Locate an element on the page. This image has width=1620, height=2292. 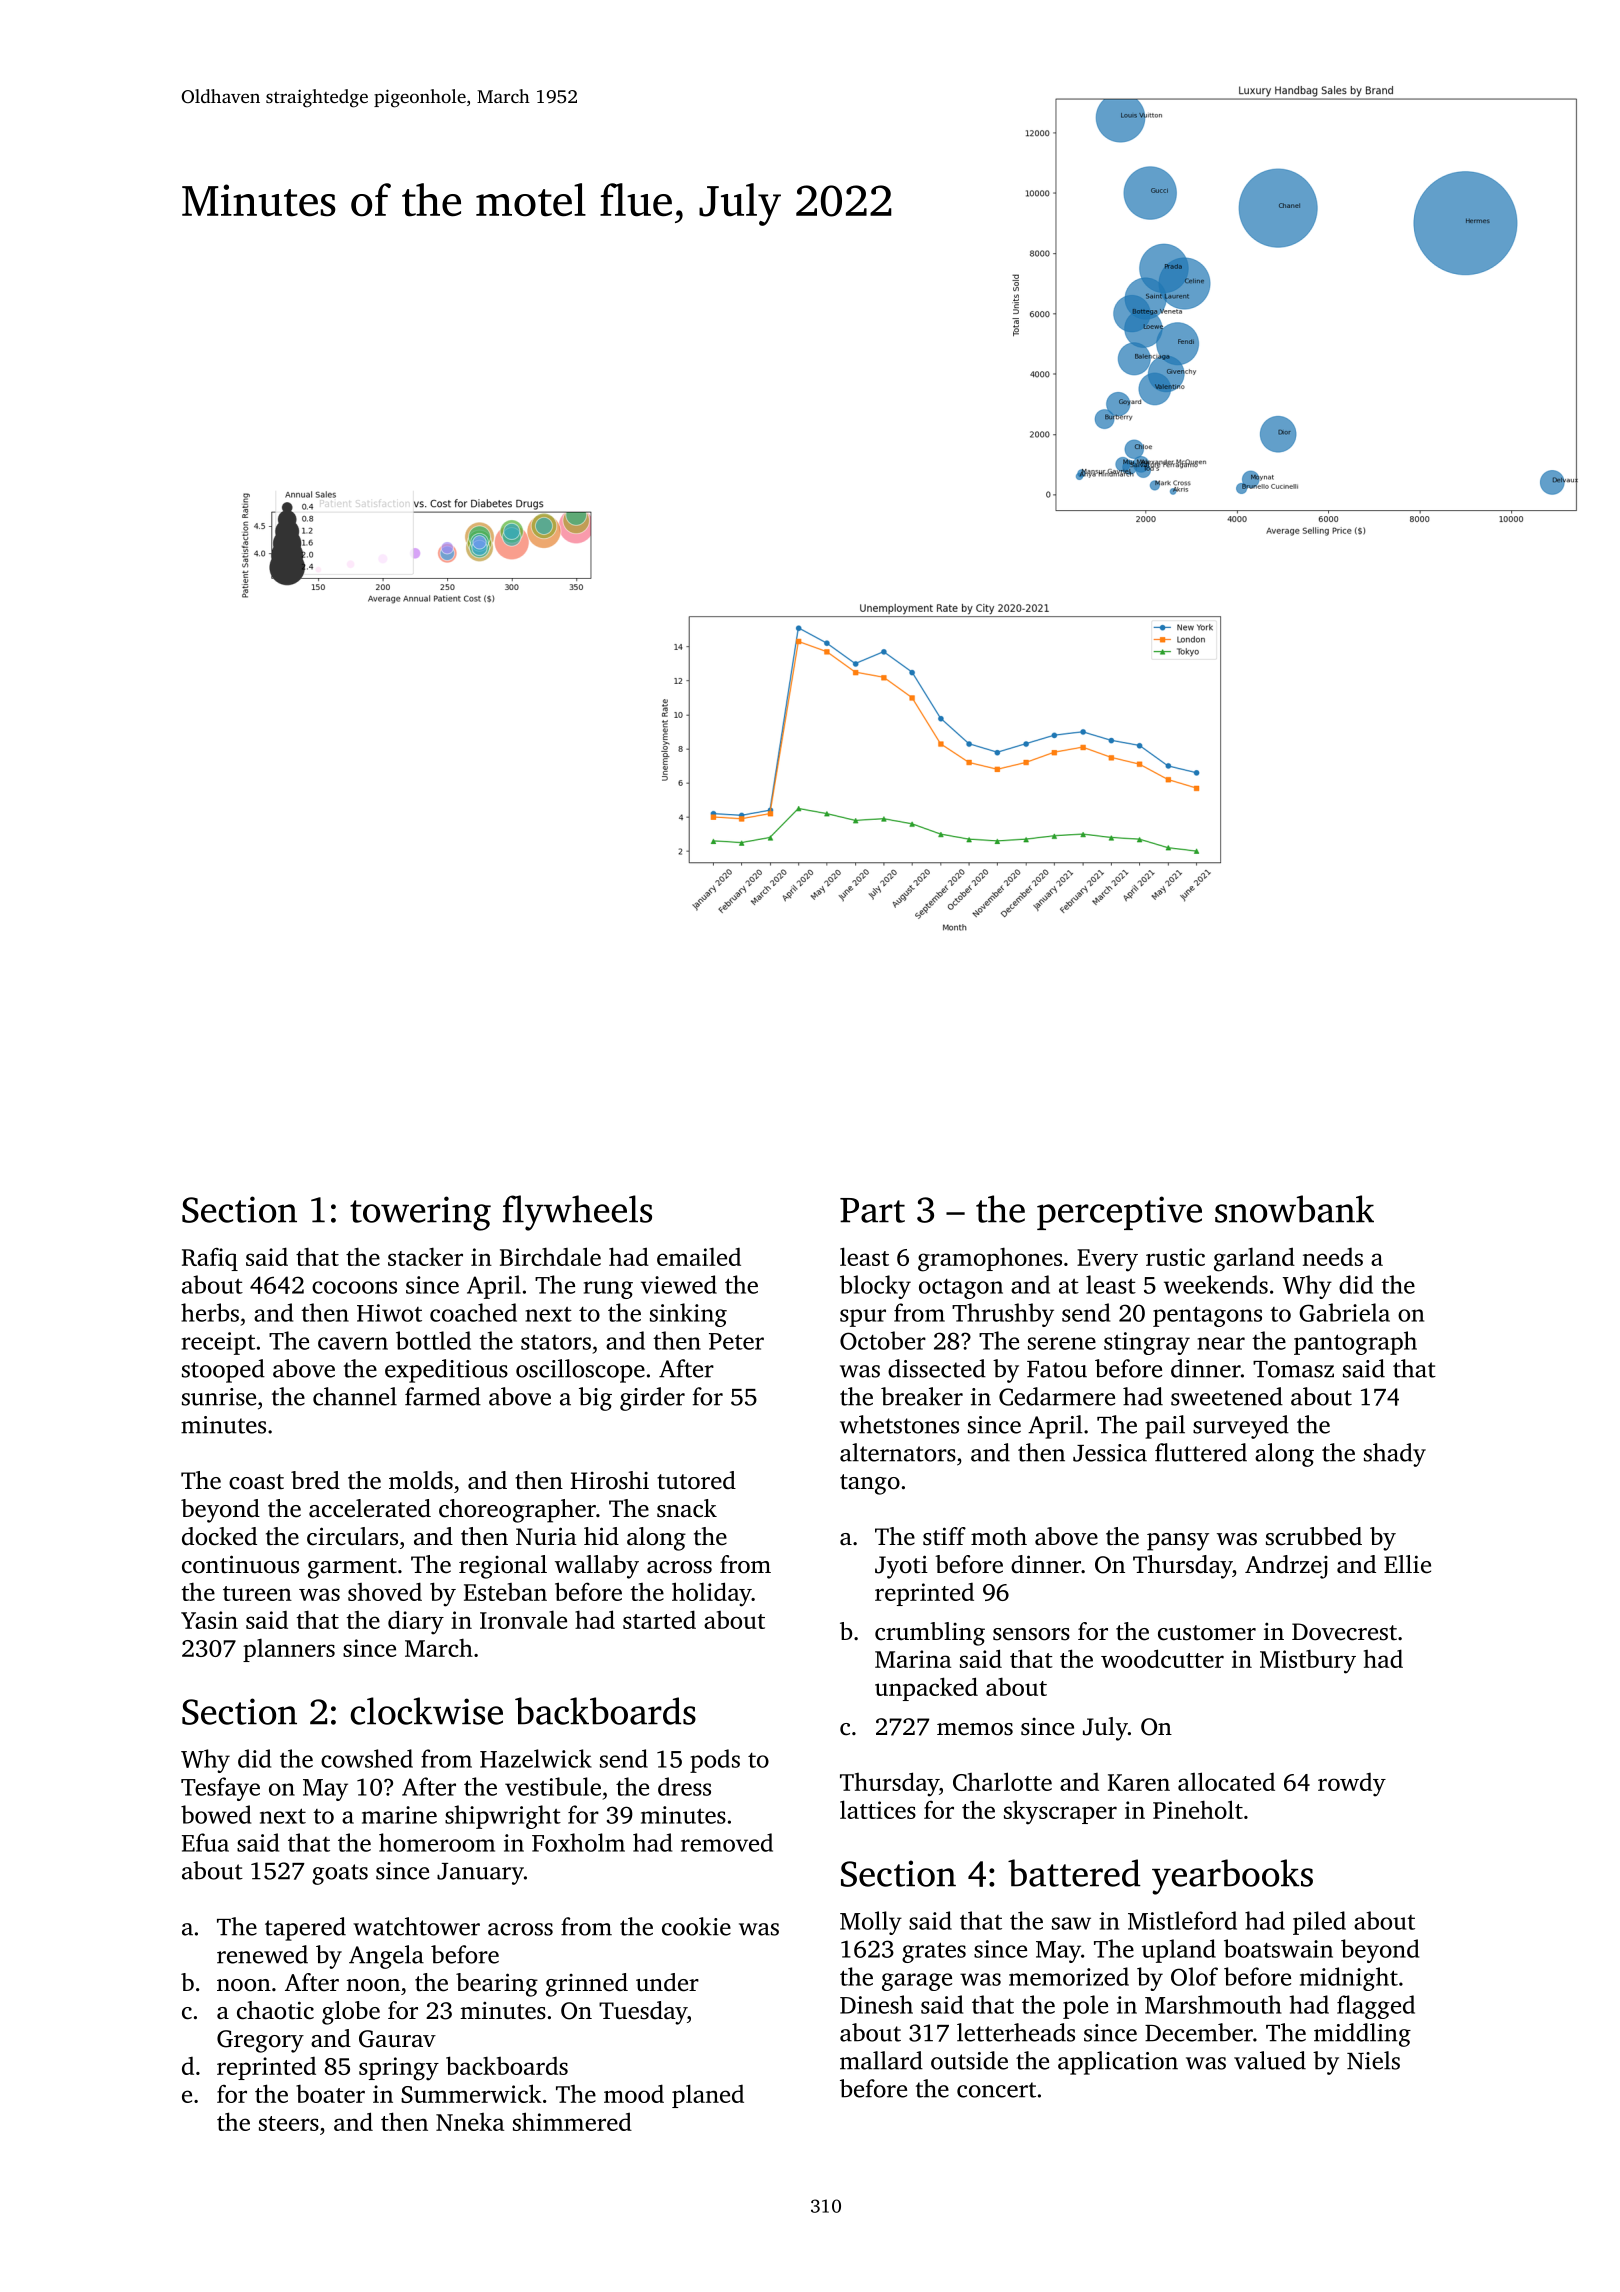
lattices is located at coordinates (878, 1809).
